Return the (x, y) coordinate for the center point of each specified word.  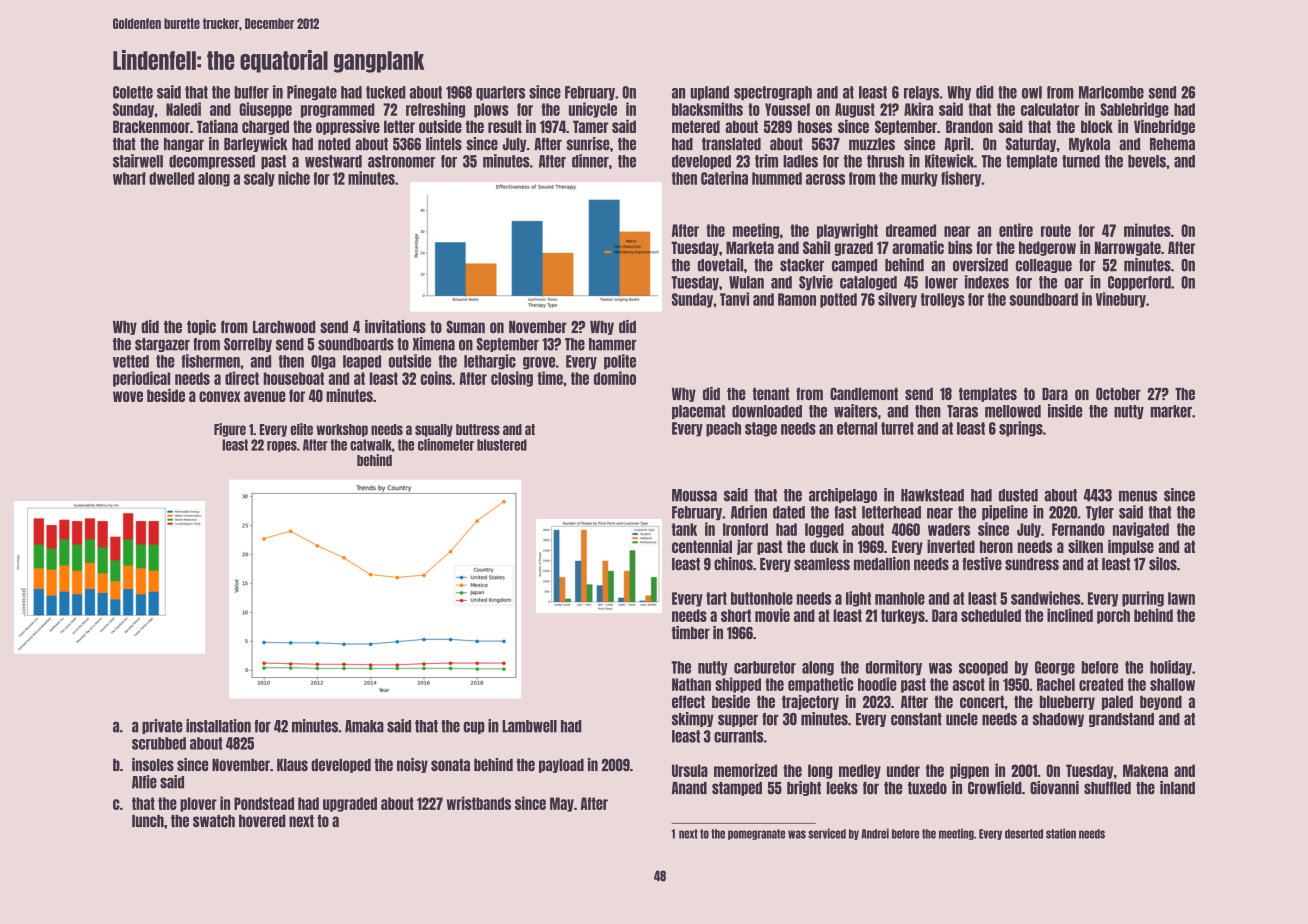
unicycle (593, 110)
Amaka (364, 726)
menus (1138, 496)
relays (921, 93)
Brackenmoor (151, 126)
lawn (1181, 598)
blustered (502, 445)
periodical (141, 379)
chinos (733, 564)
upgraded (350, 804)
